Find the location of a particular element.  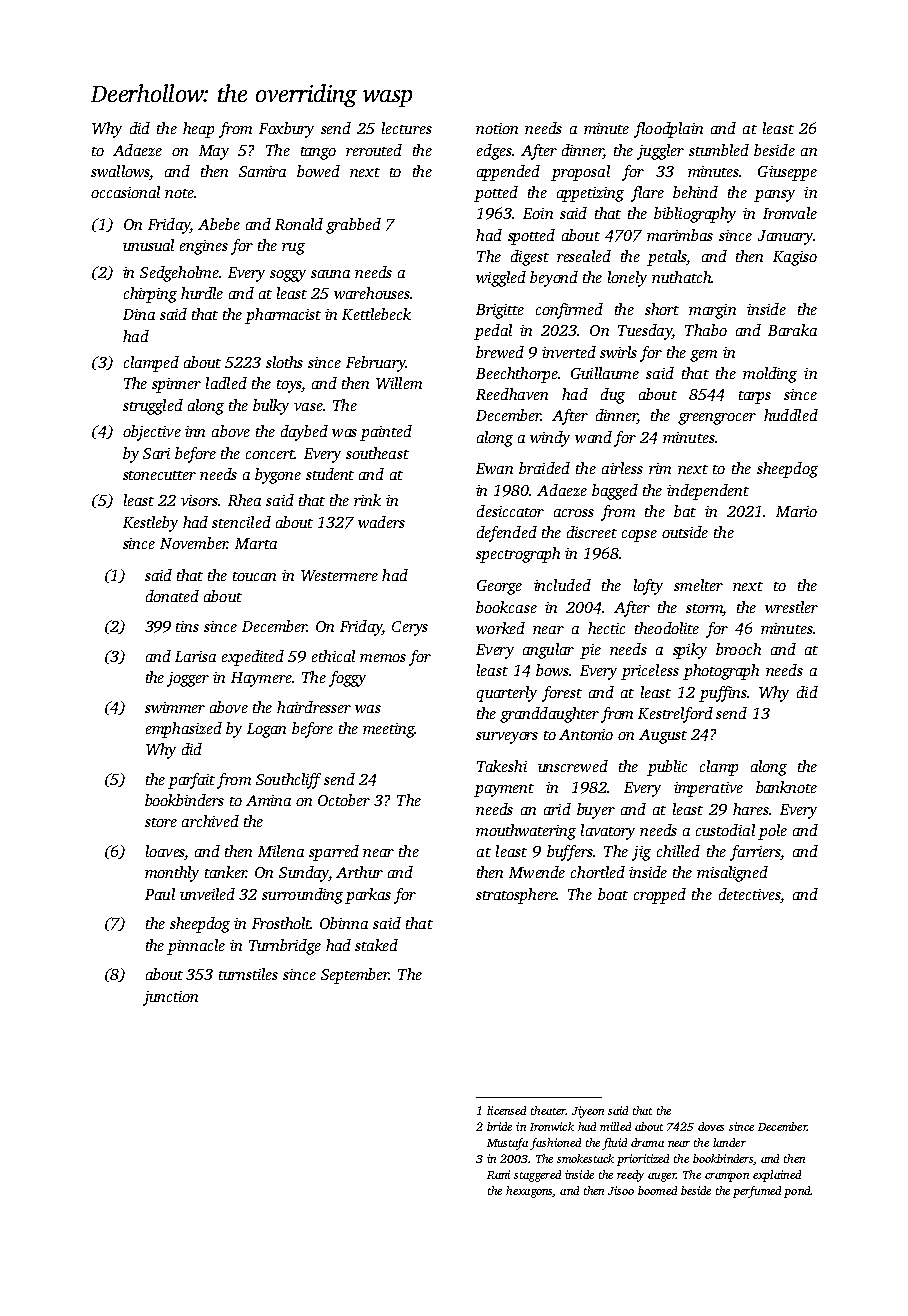

farriers is located at coordinates (755, 853).
